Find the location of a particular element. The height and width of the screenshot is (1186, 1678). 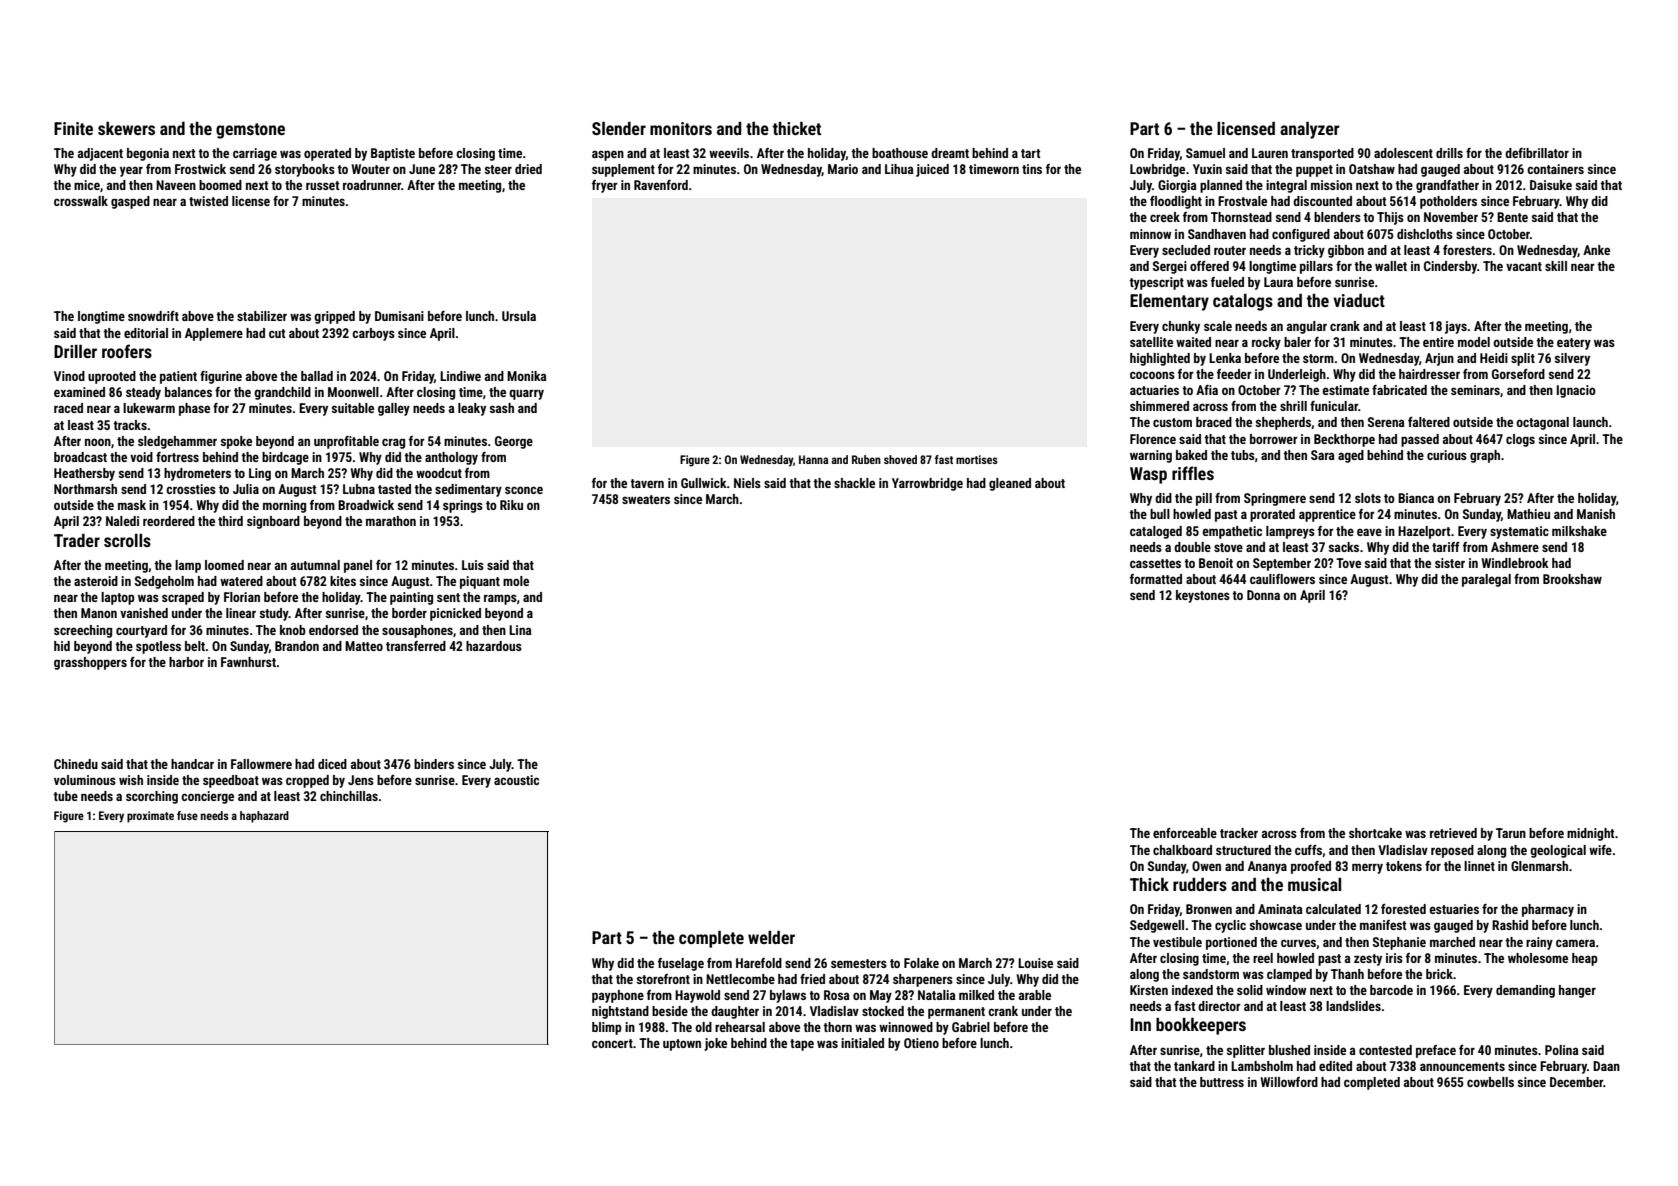

suitable is located at coordinates (353, 408).
